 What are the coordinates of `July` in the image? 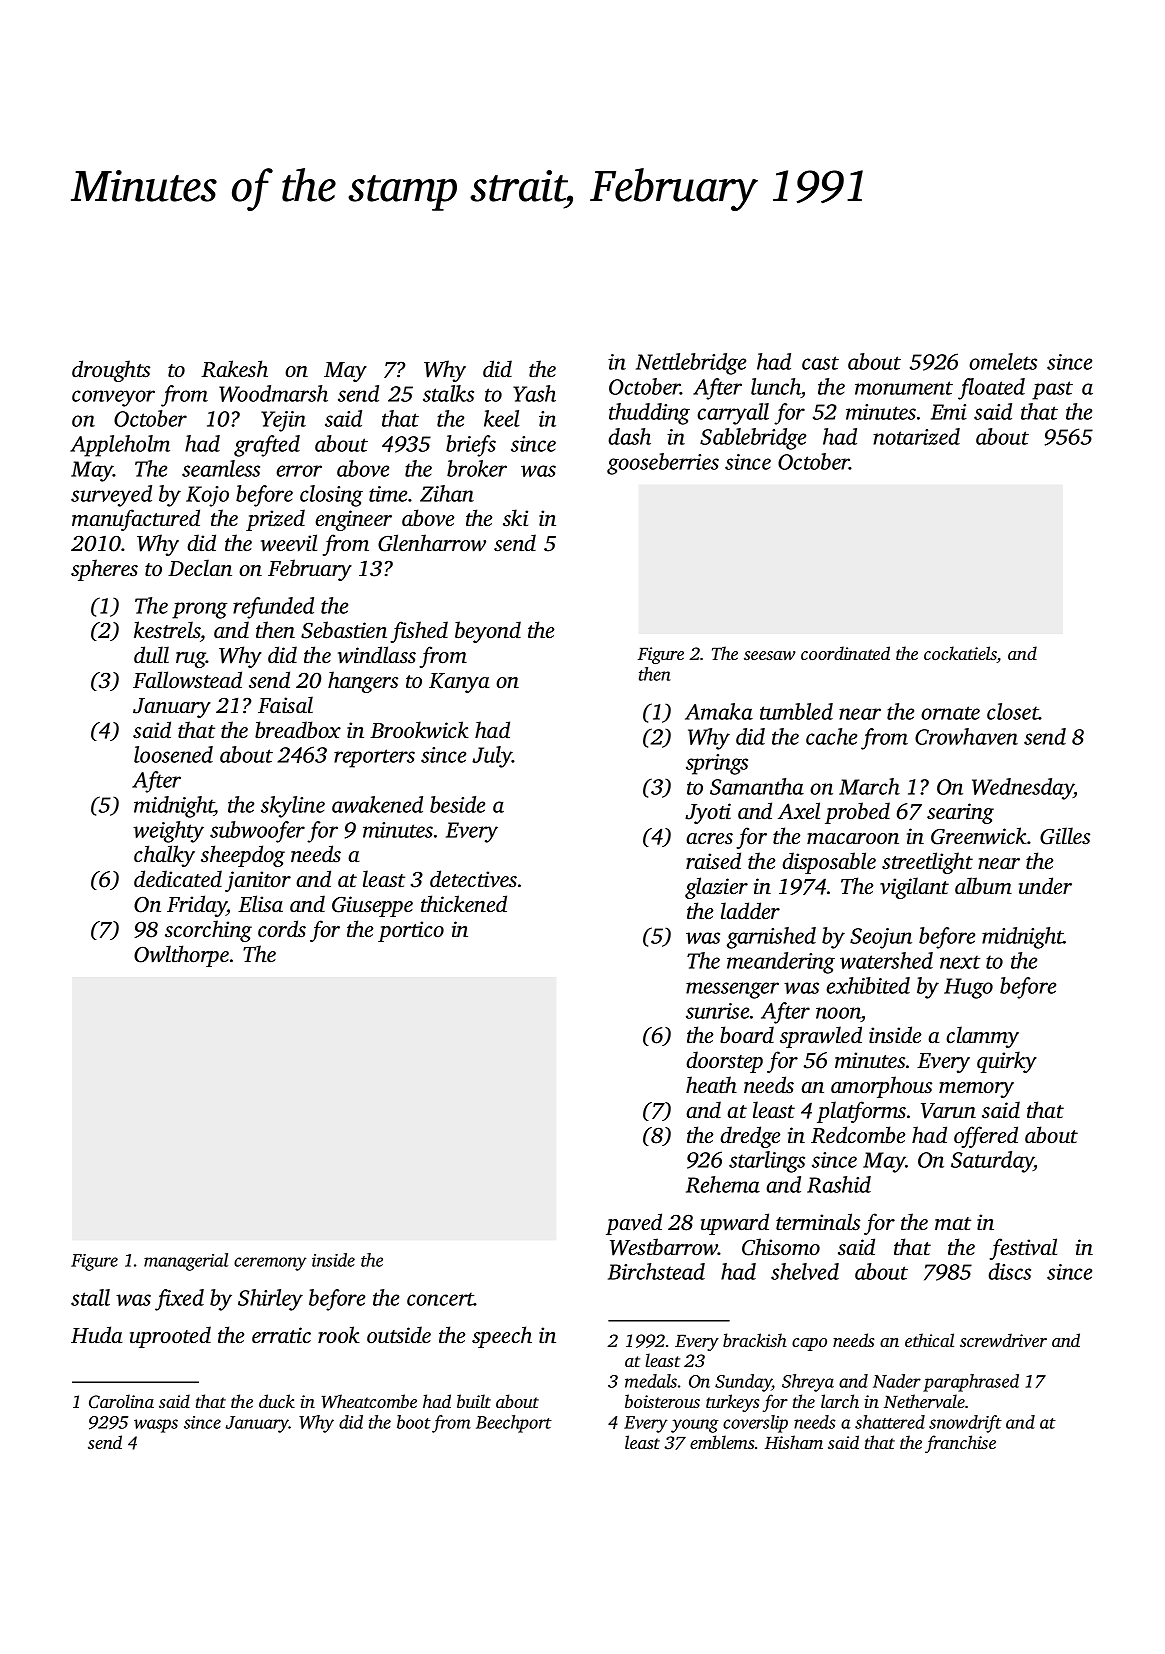 It's located at (492, 757).
